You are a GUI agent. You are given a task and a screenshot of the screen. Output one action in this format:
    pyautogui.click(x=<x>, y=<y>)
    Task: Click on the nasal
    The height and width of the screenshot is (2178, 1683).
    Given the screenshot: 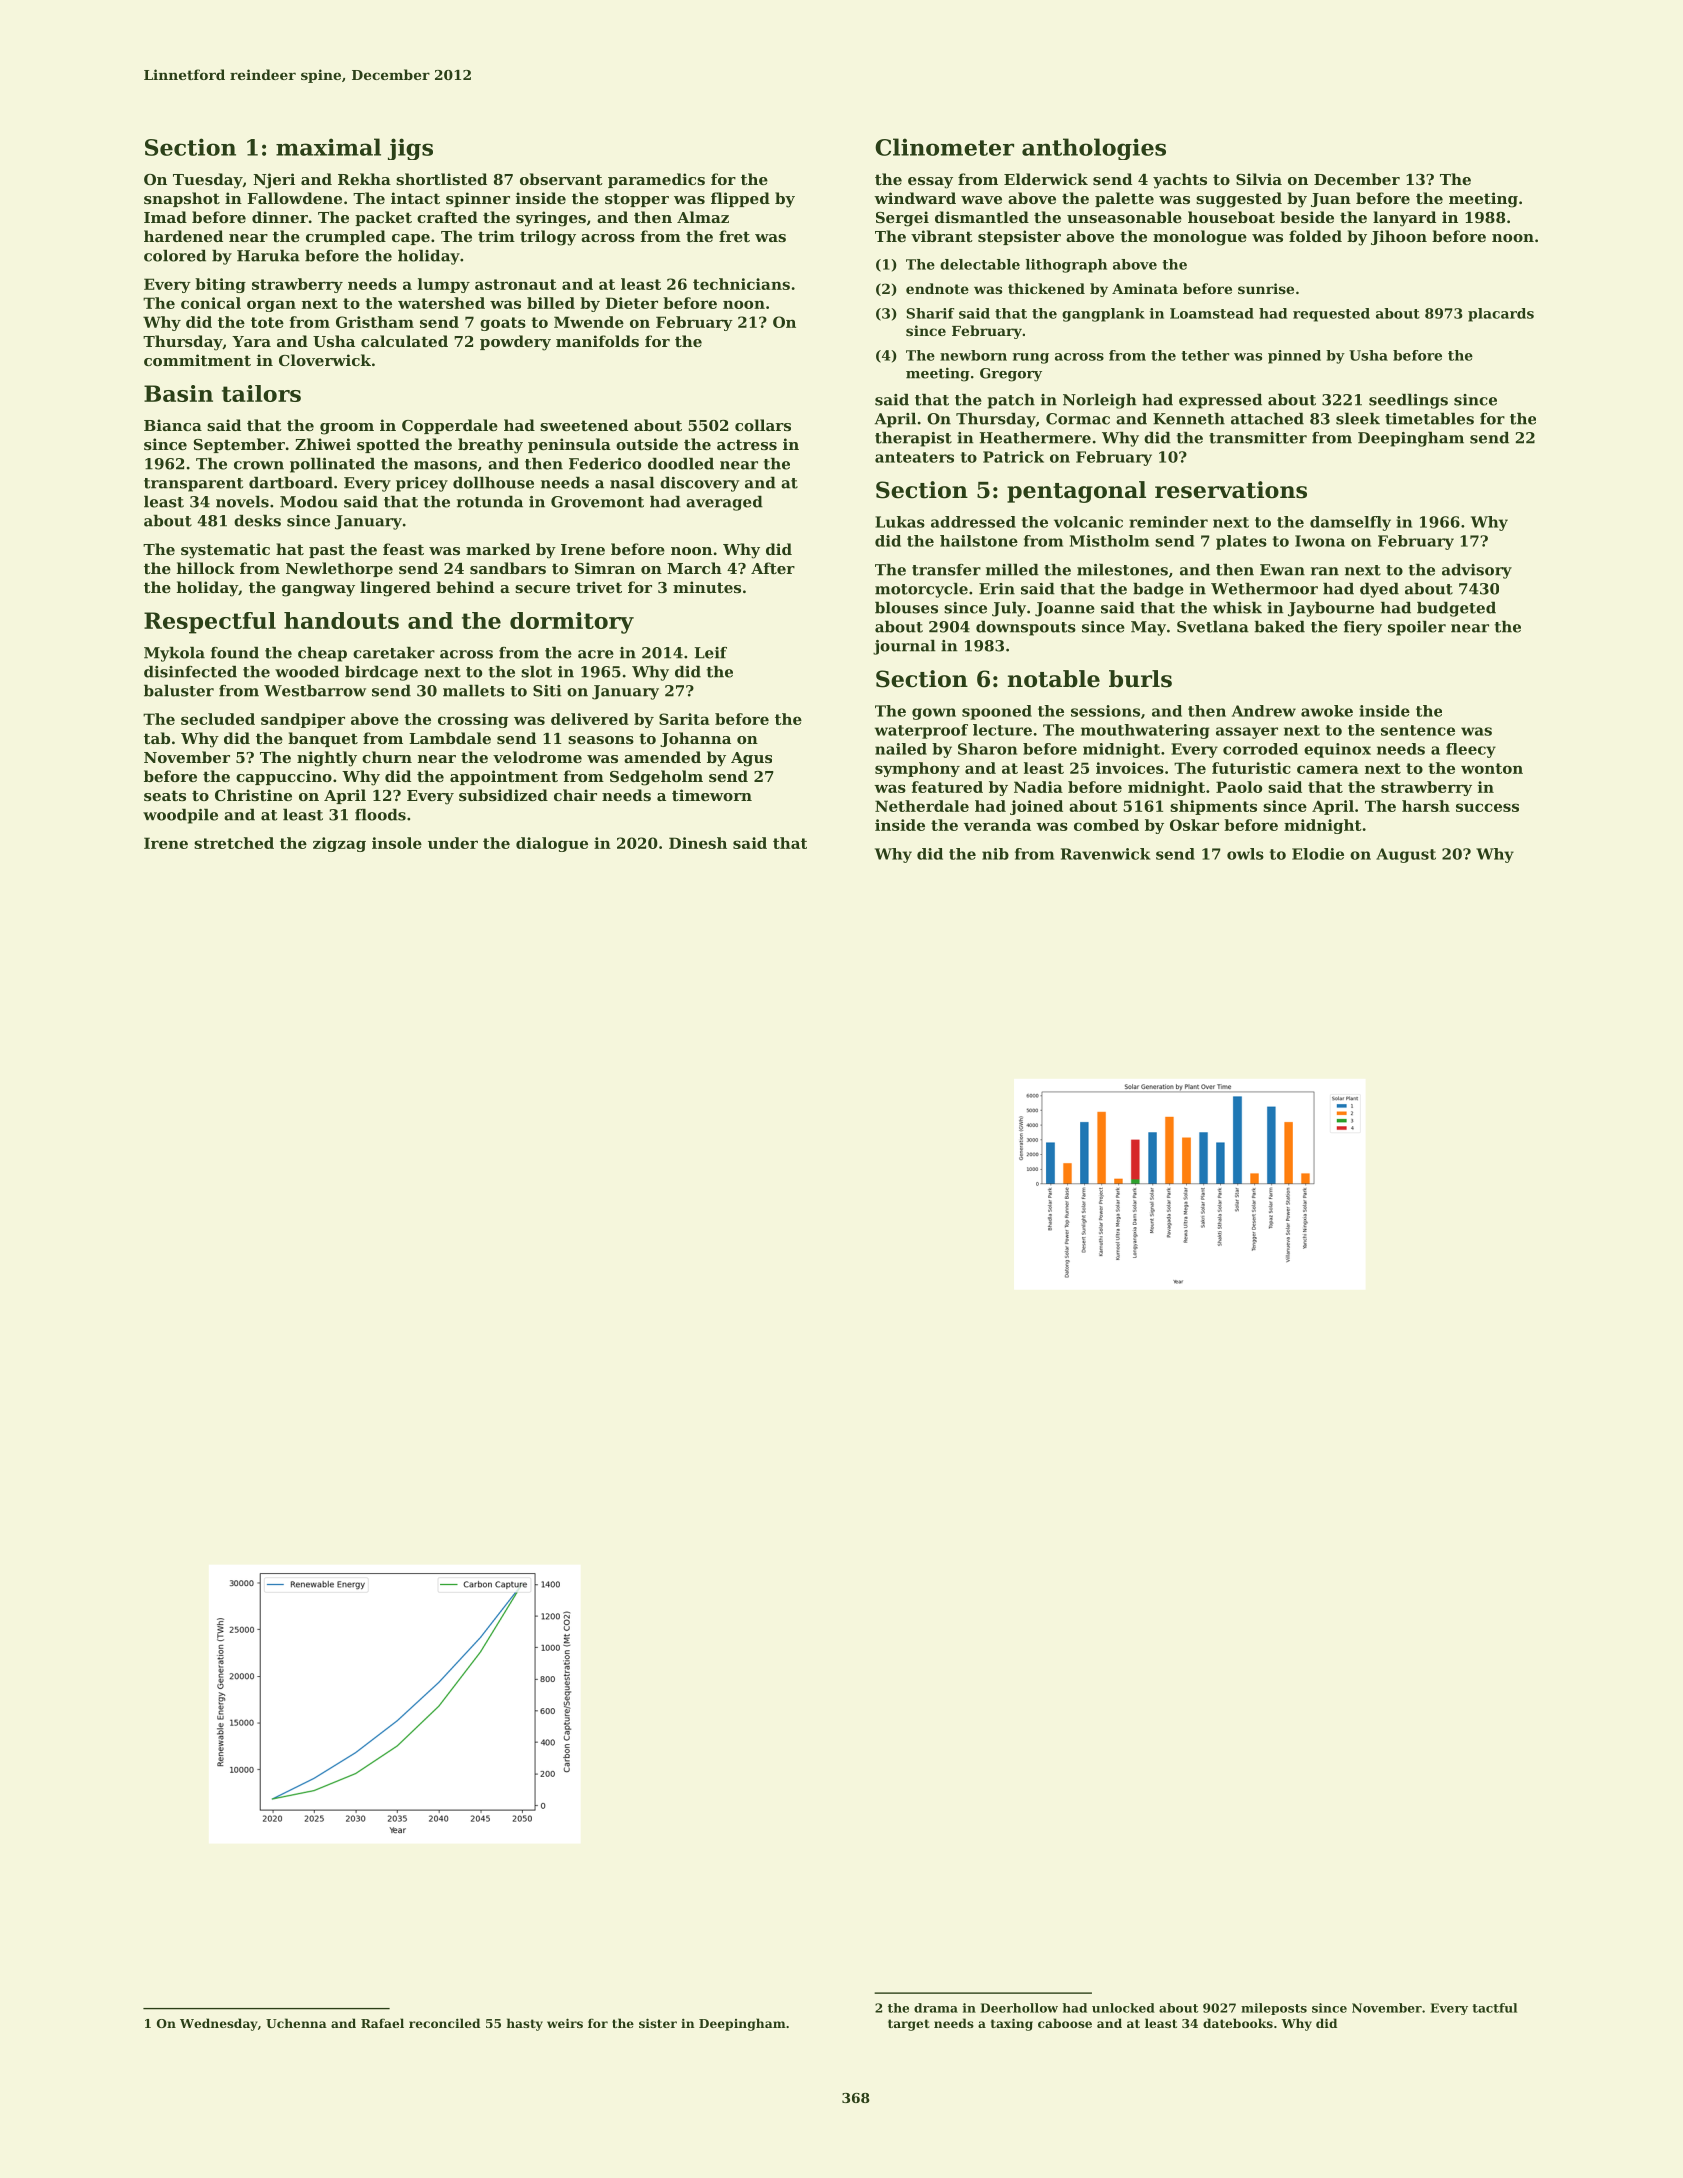 What is the action you would take?
    pyautogui.click(x=632, y=483)
